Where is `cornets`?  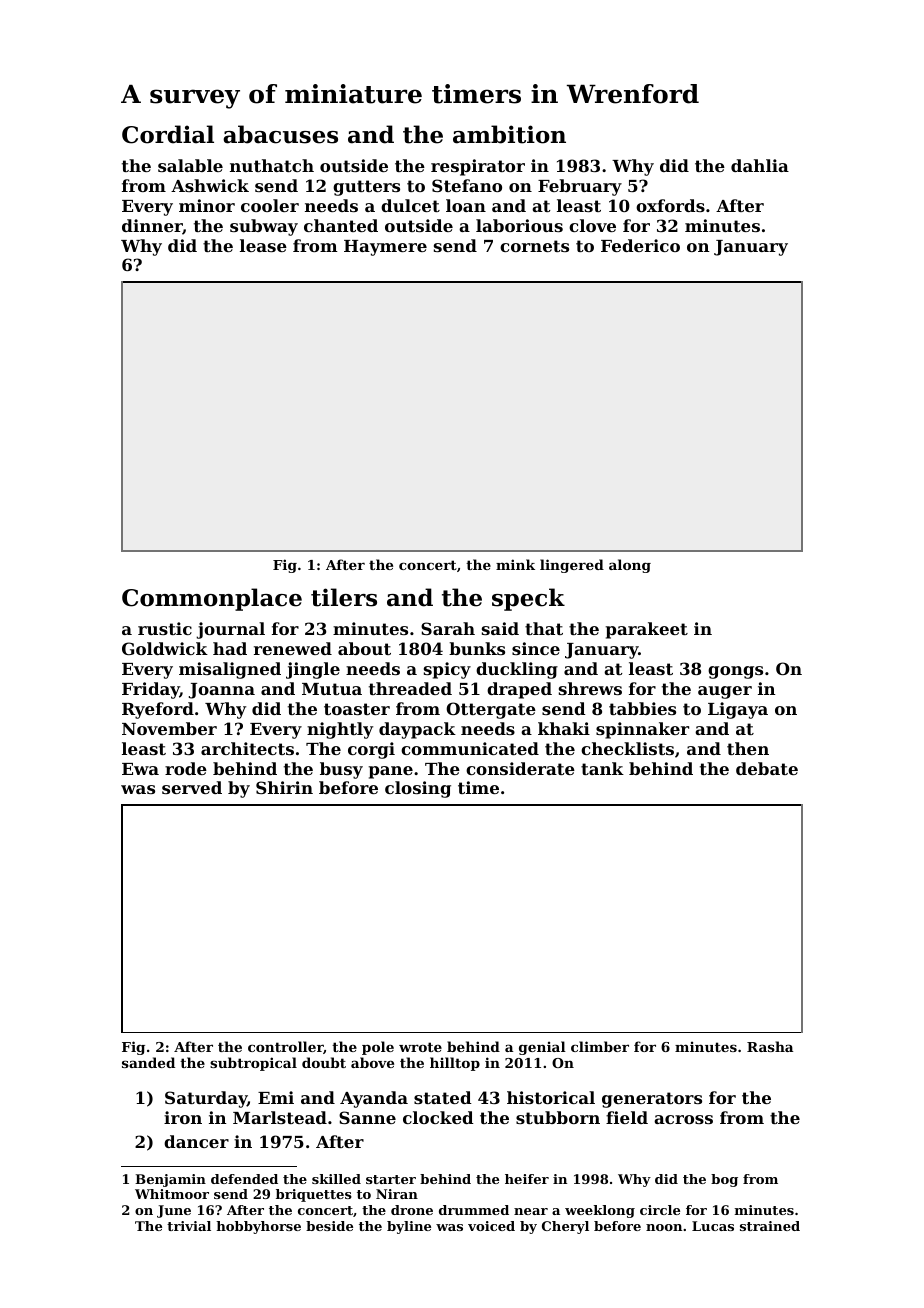 cornets is located at coordinates (534, 246).
